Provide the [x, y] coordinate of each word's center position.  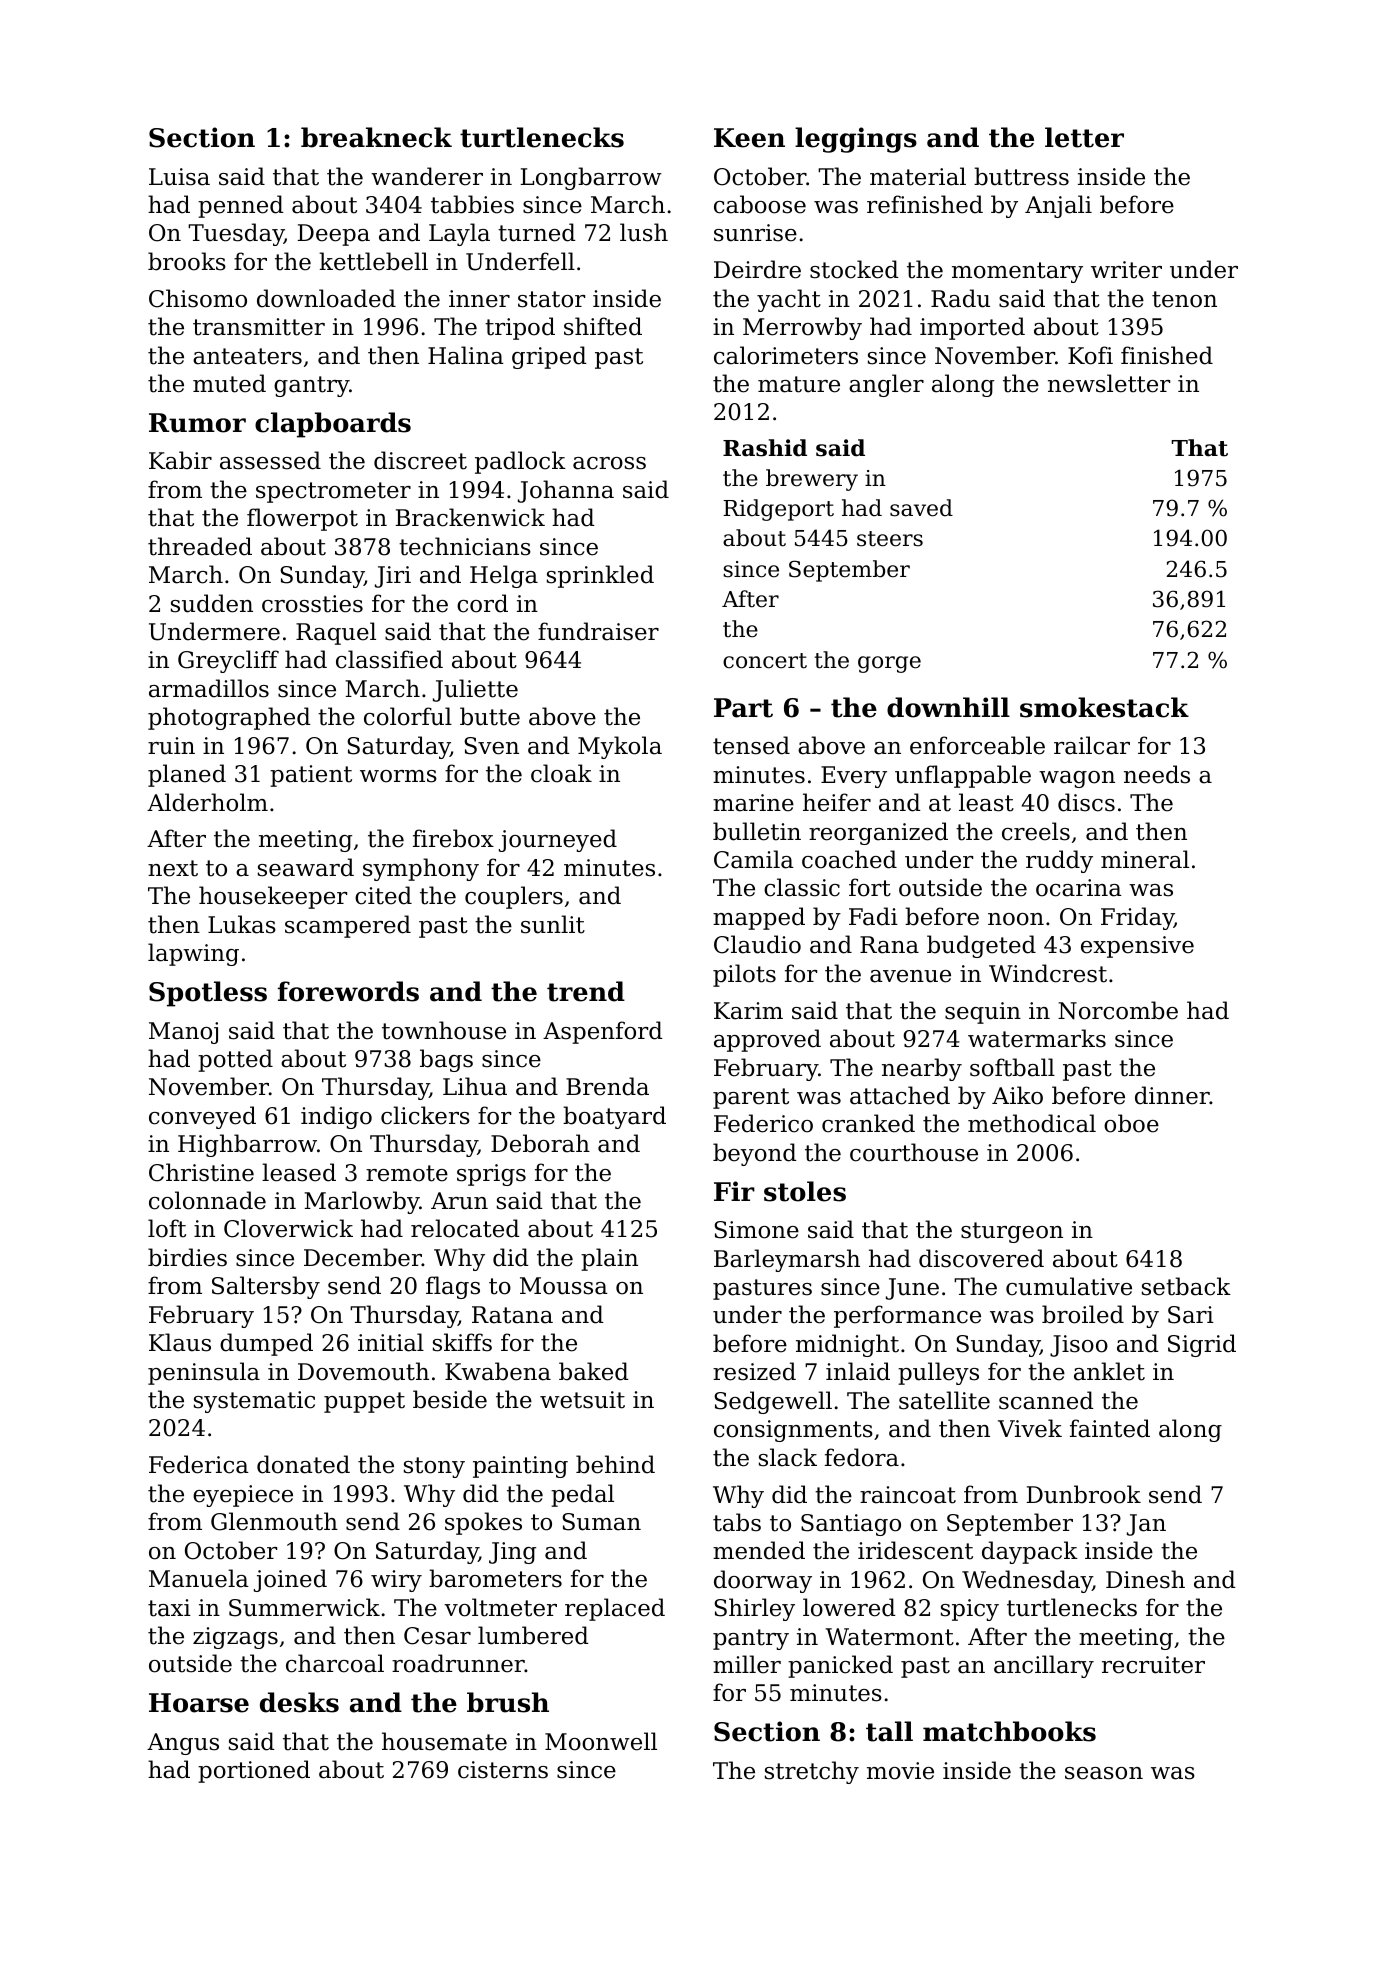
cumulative [1069, 1286]
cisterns [503, 1770]
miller [747, 1664]
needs [1157, 774]
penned [241, 206]
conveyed [202, 1117]
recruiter [1153, 1665]
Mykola [620, 747]
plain [609, 1259]
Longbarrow [591, 178]
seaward [306, 867]
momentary [1017, 272]
